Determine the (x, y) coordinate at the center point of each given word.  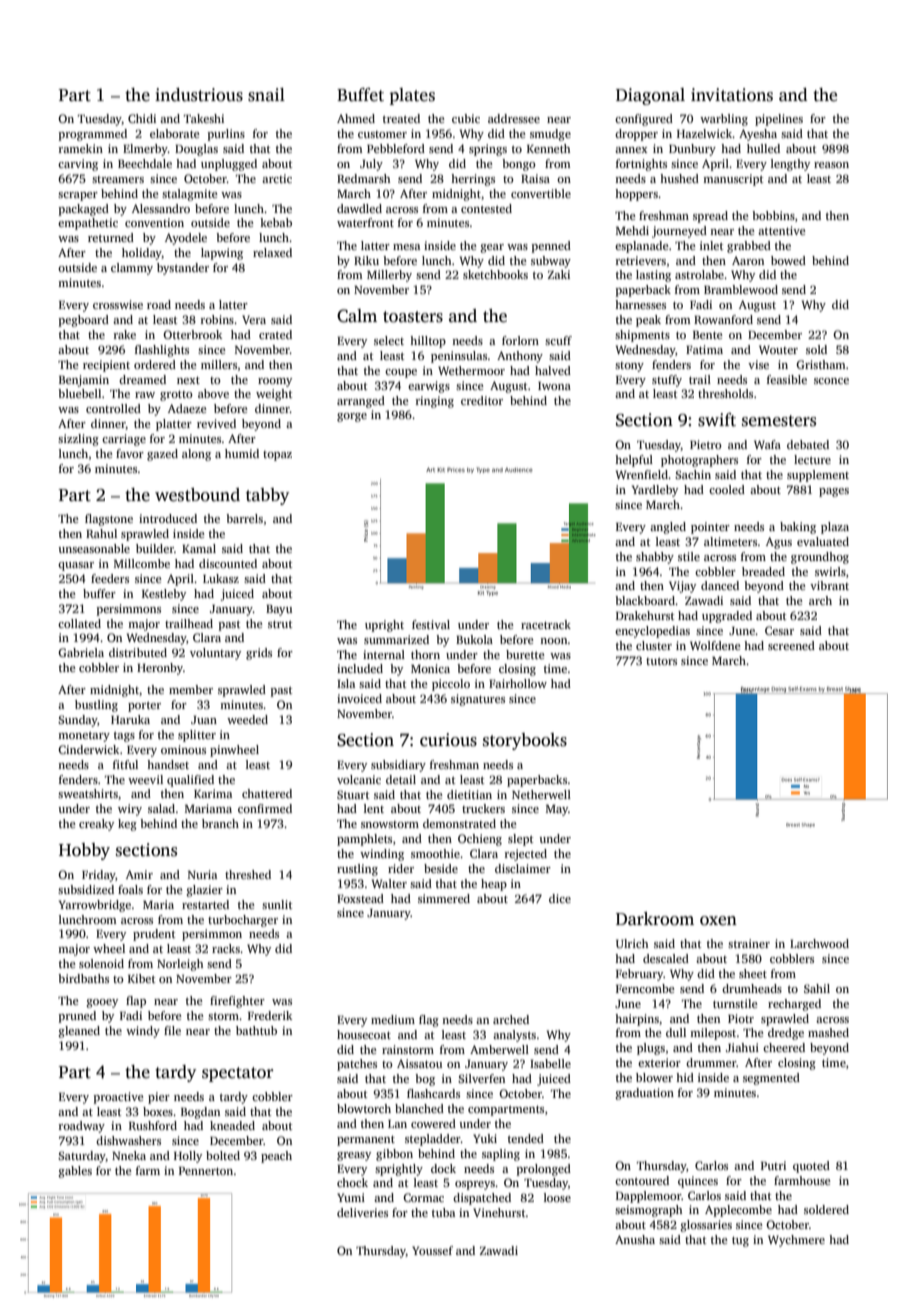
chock (352, 1182)
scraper (78, 196)
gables (75, 1172)
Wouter (778, 349)
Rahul (101, 533)
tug (740, 1242)
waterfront (365, 222)
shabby (655, 558)
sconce (831, 381)
